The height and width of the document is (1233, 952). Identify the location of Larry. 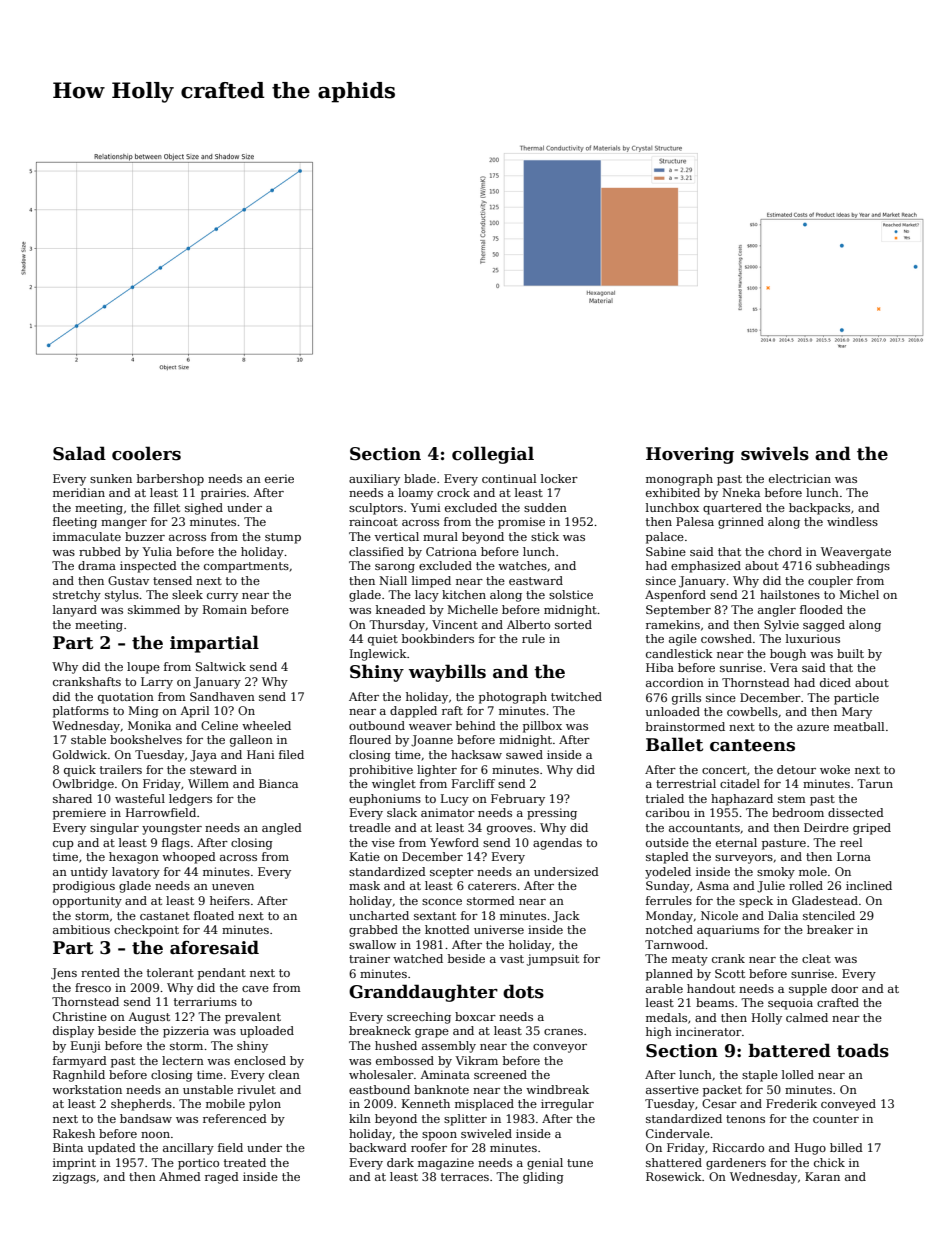
(157, 683).
